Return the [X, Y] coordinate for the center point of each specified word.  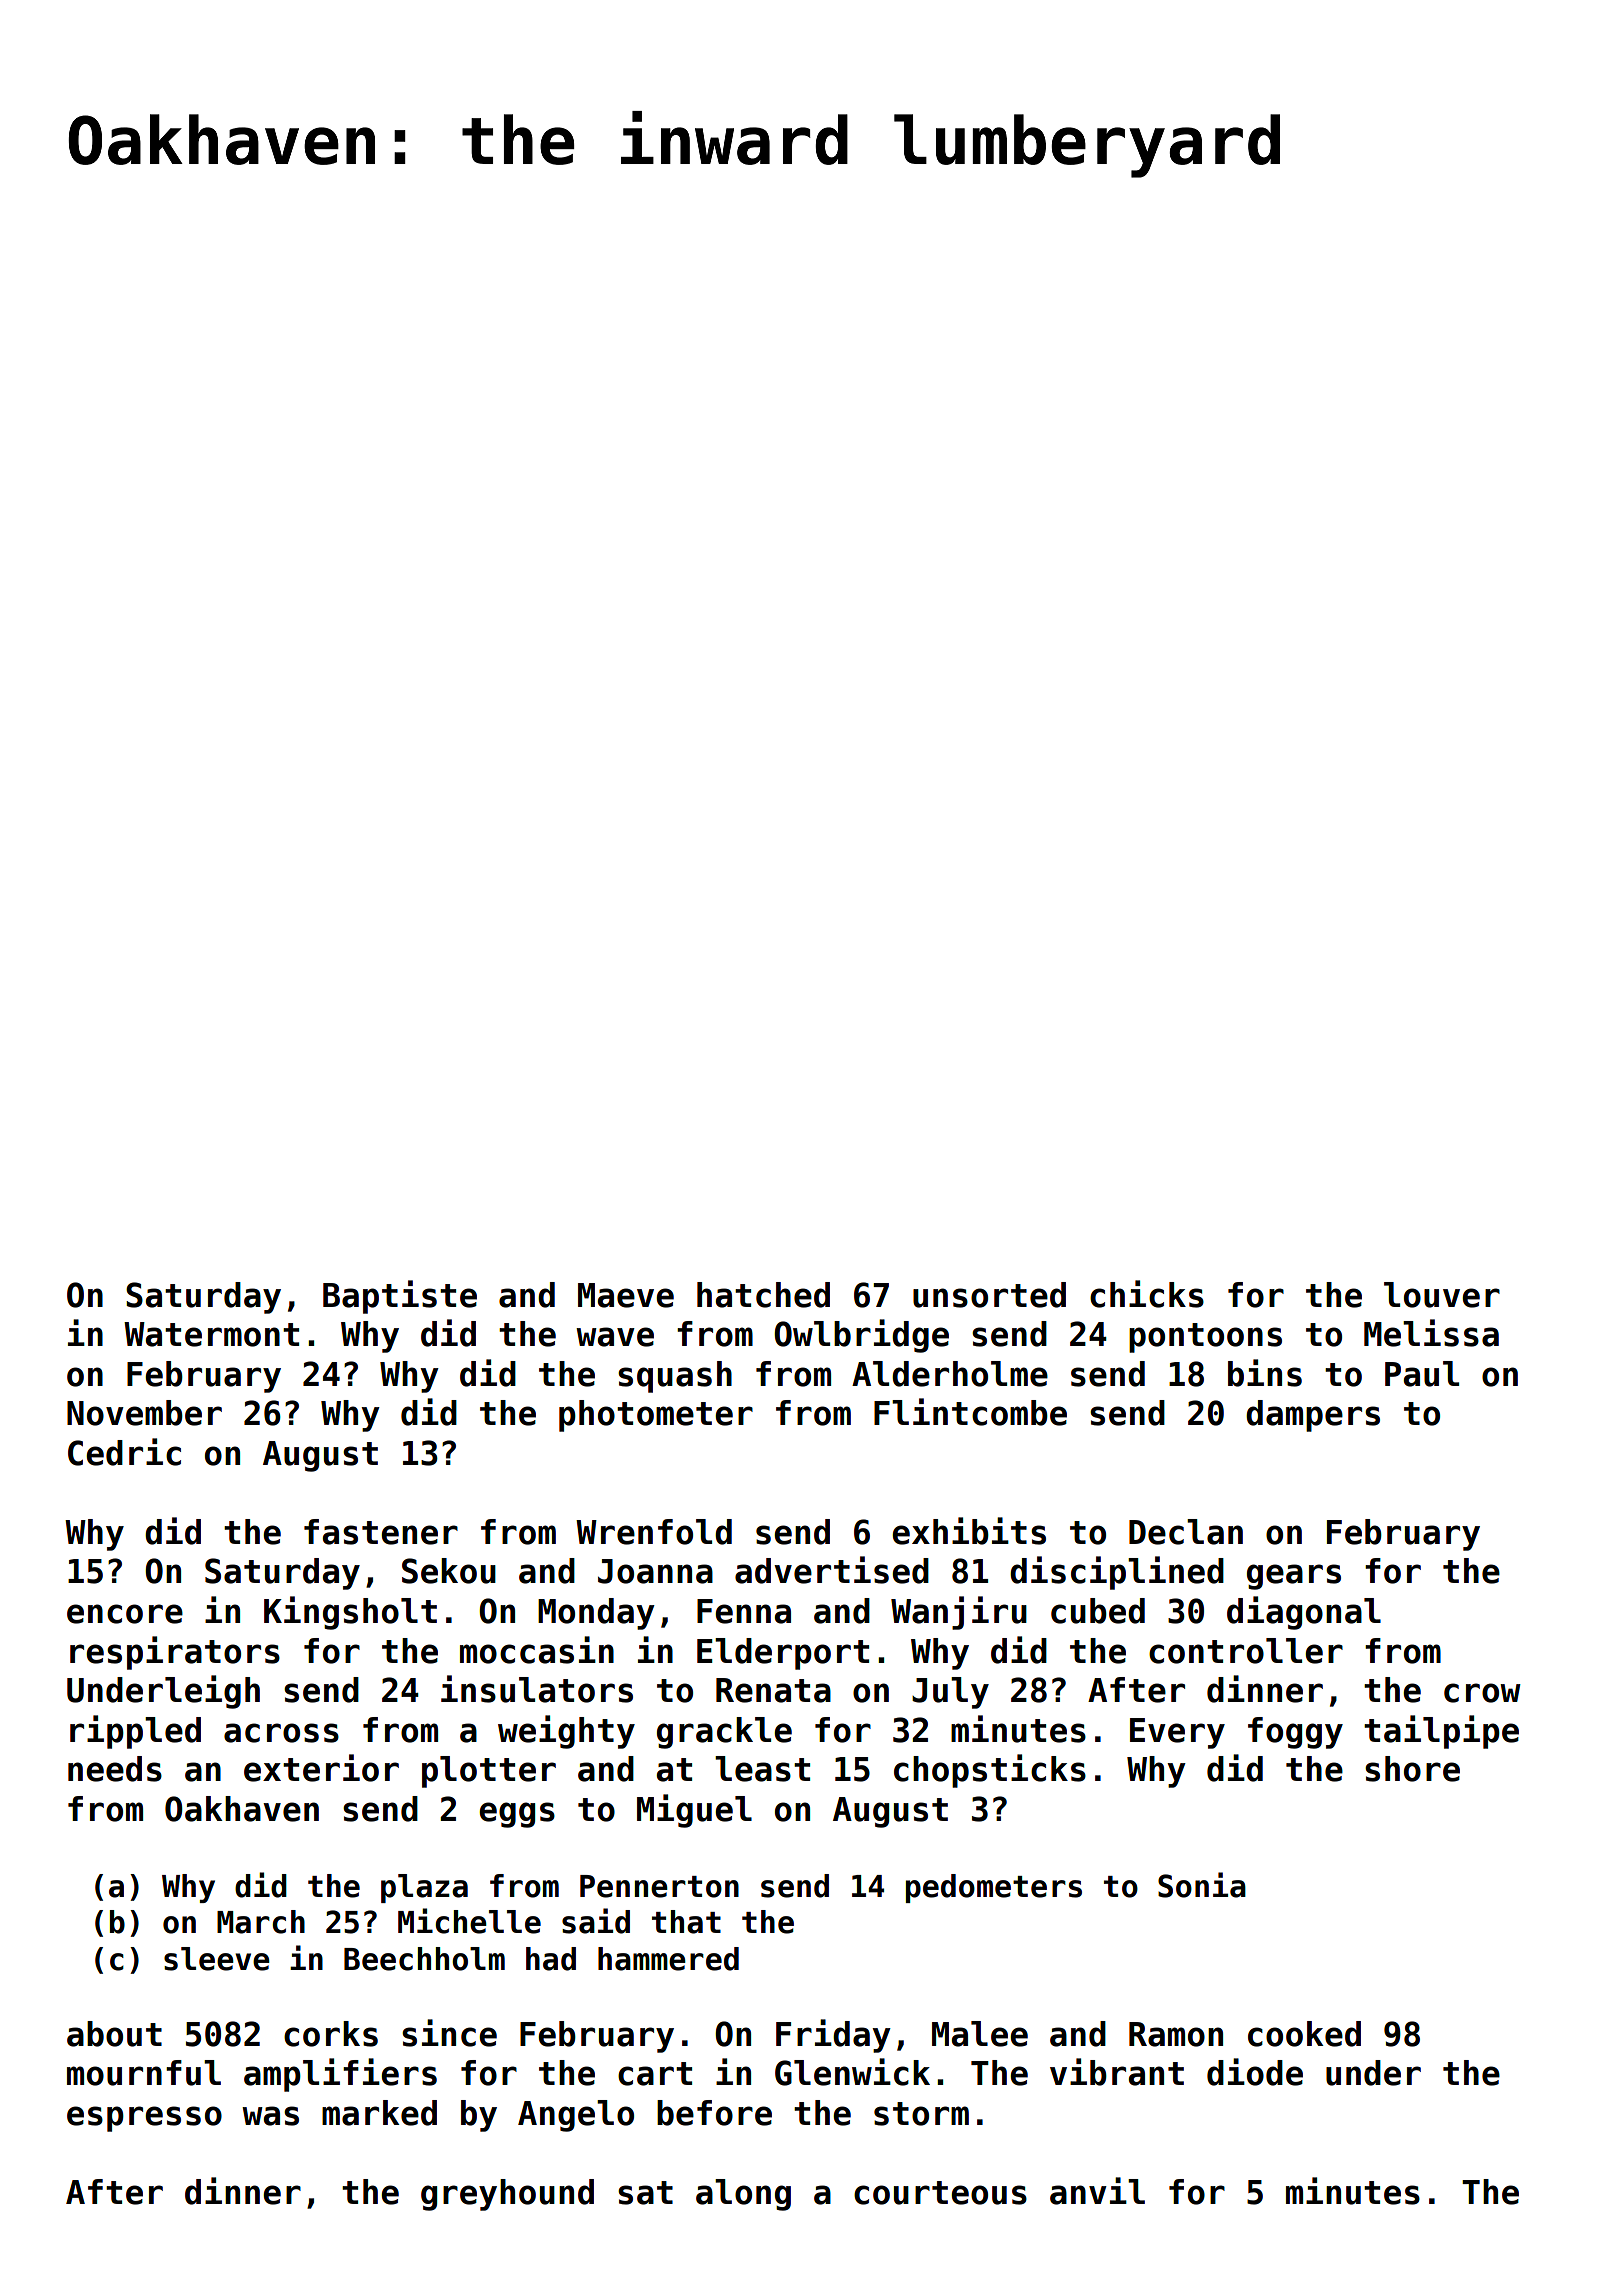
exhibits [969, 1531]
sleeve [217, 1959]
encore [125, 1614]
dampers [1313, 1416]
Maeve [626, 1295]
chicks [1147, 1294]
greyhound [507, 2195]
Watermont [211, 1334]
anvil [1097, 2191]
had [551, 1959]
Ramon [1176, 2034]
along [743, 2195]
